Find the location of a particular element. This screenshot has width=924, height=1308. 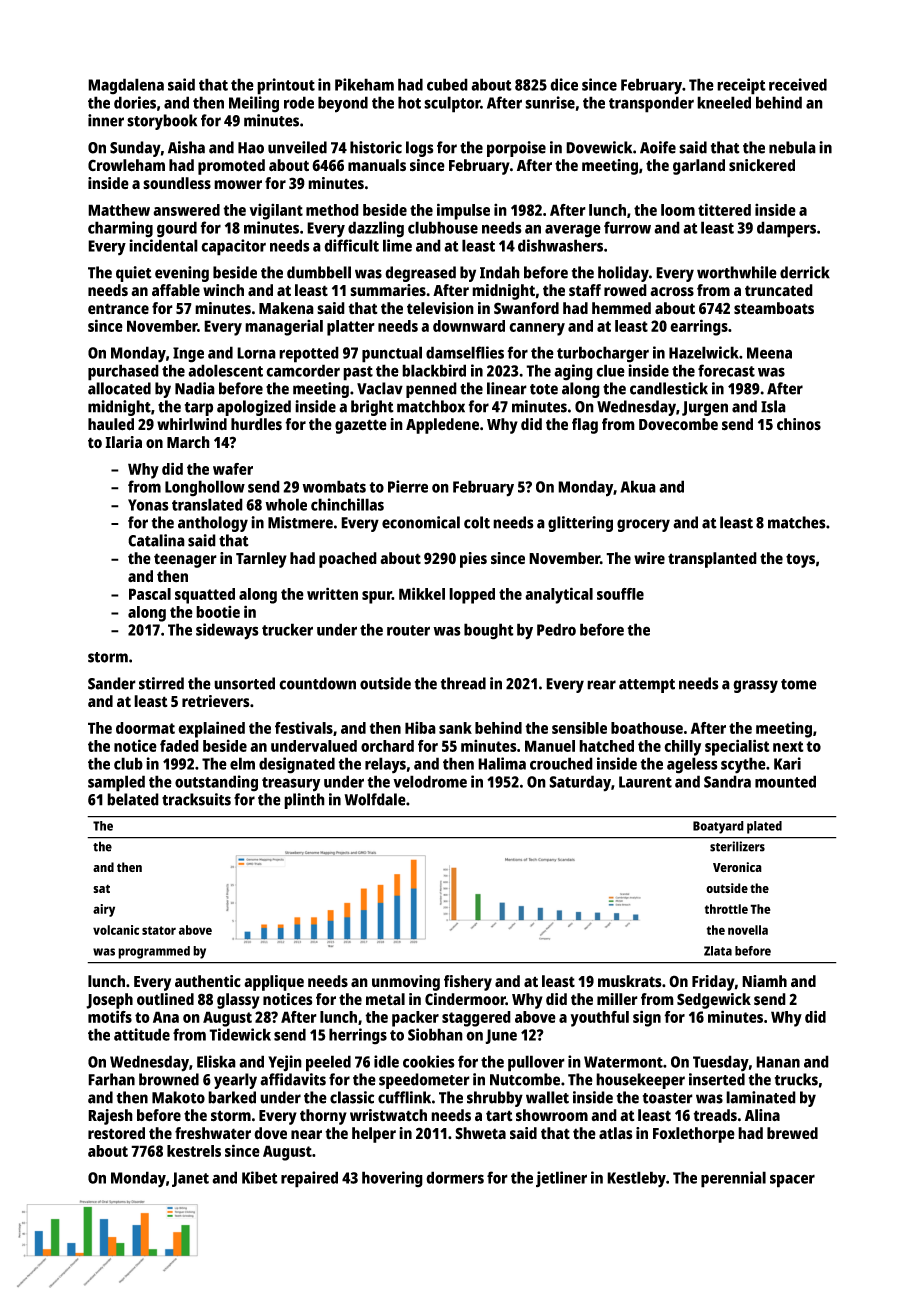

Akua is located at coordinates (638, 486).
